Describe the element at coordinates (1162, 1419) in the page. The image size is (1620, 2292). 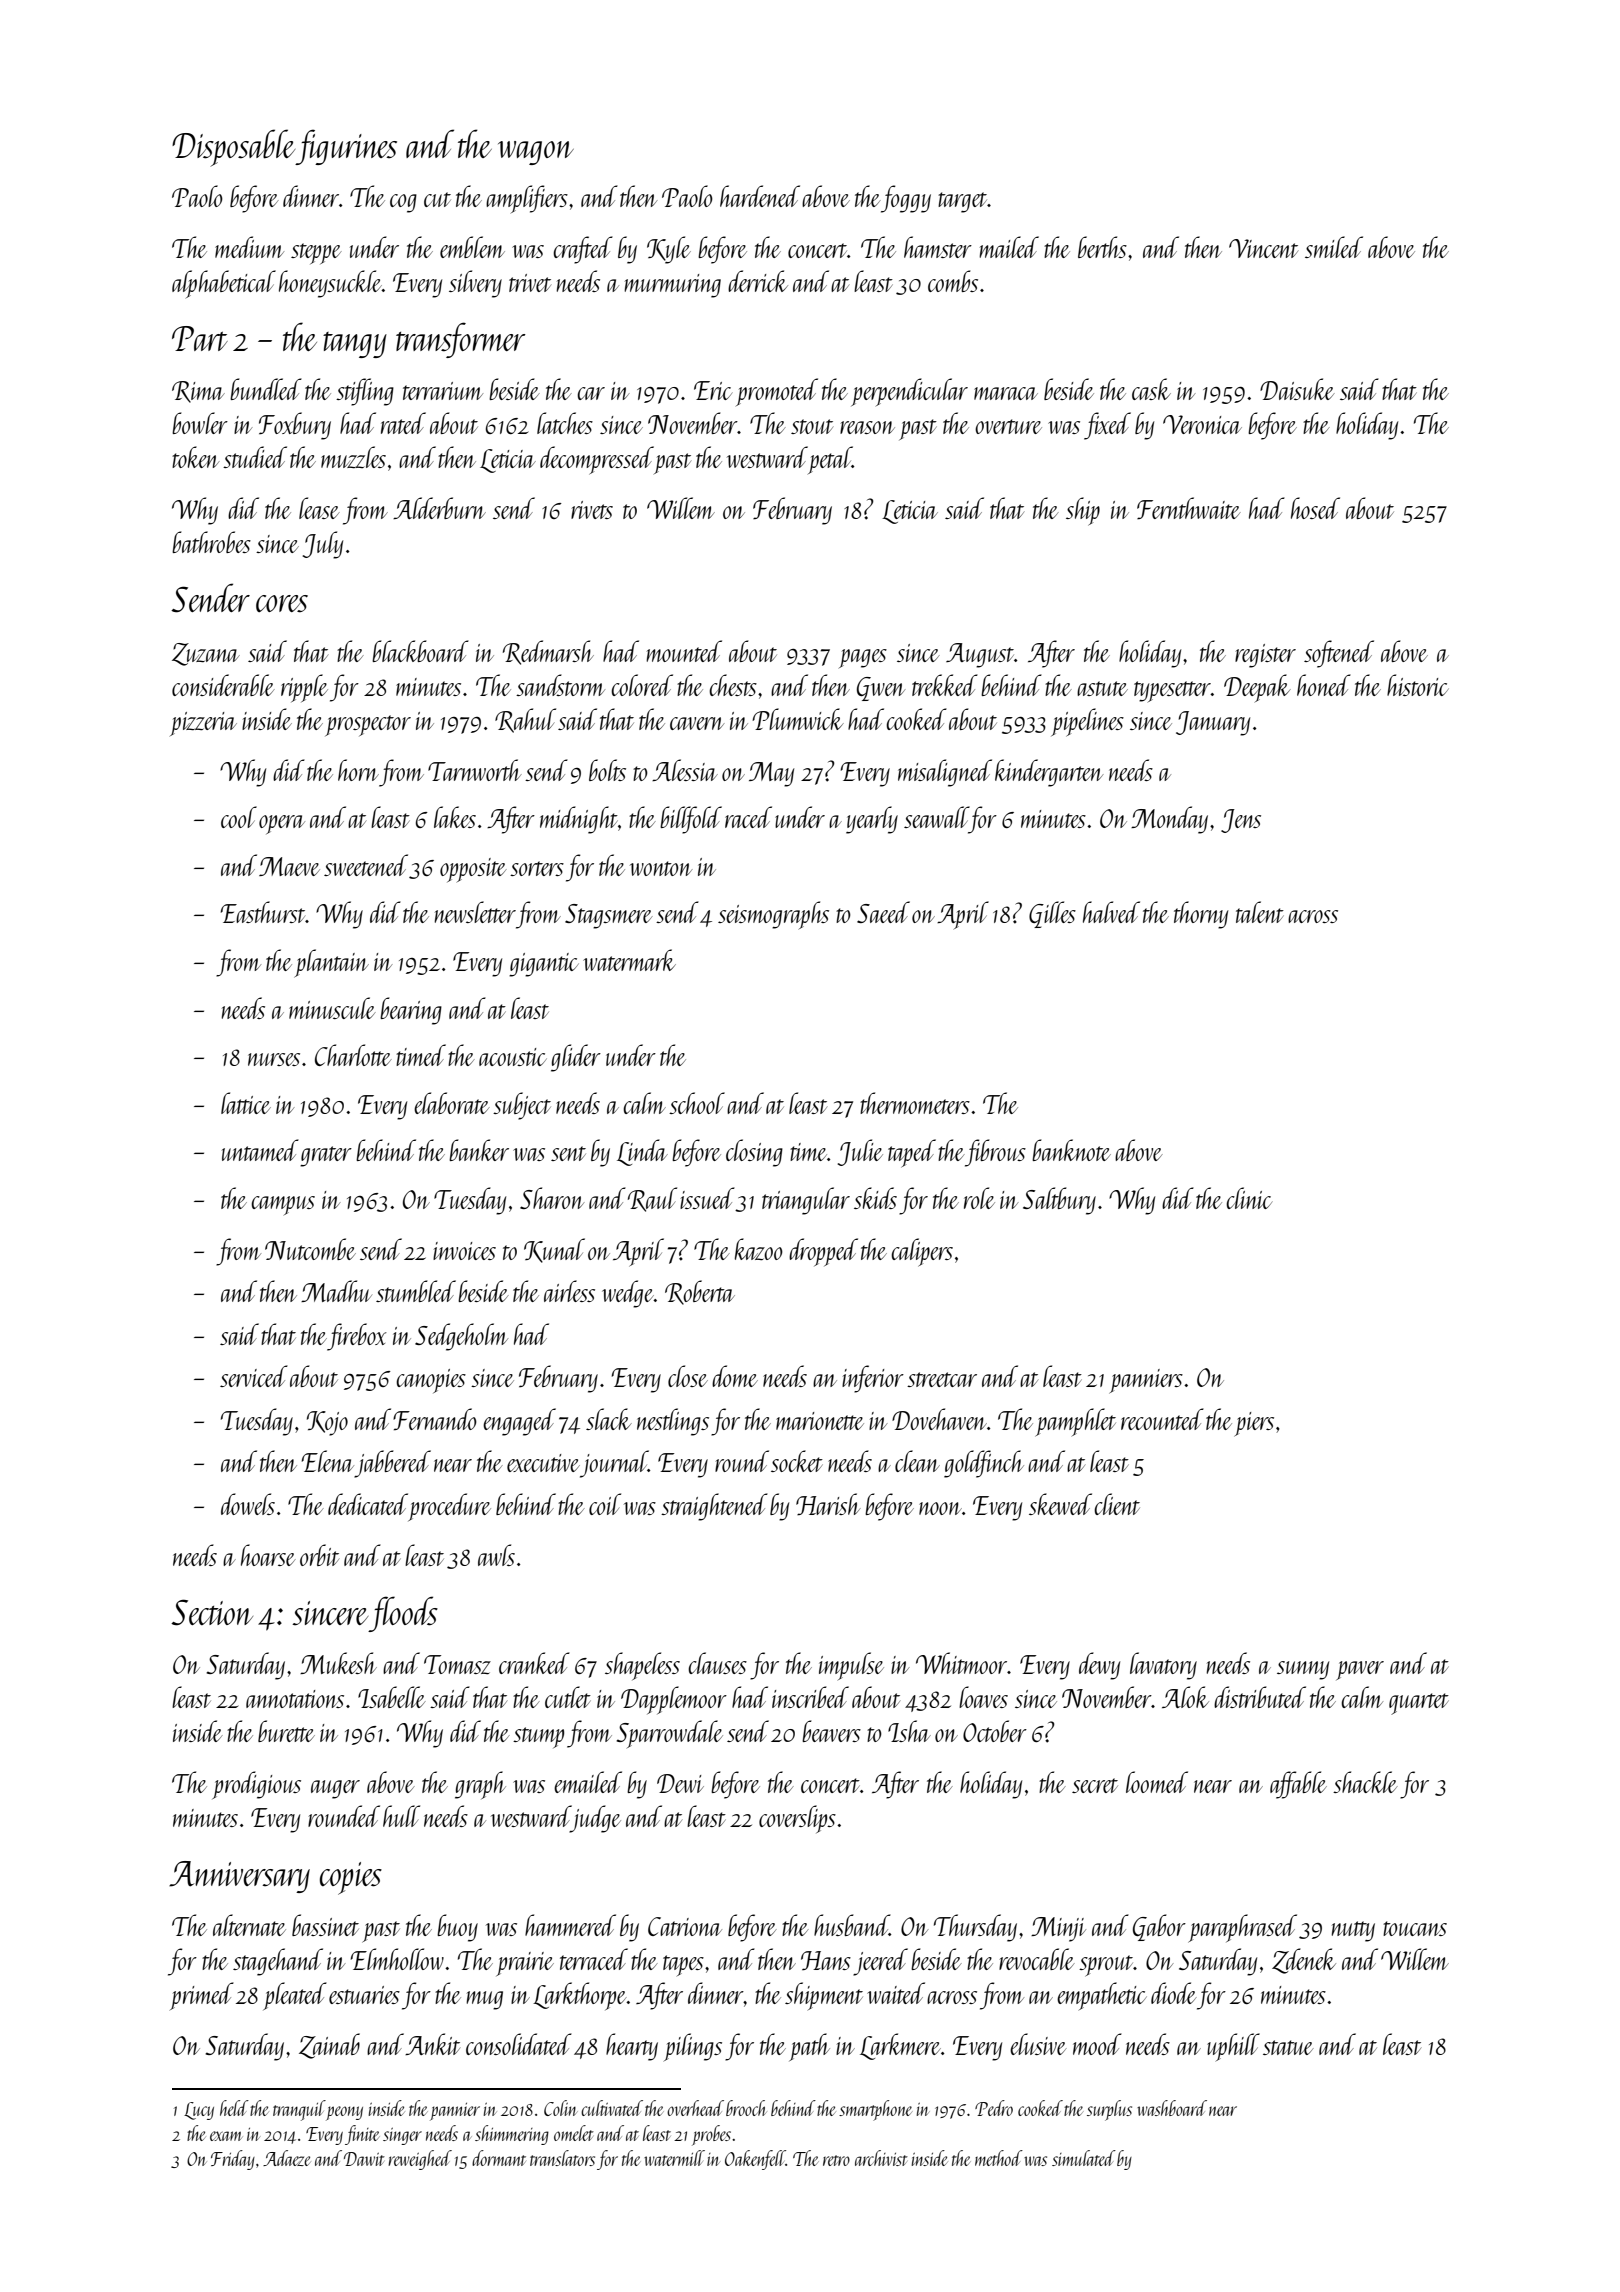
I see `recounted` at that location.
